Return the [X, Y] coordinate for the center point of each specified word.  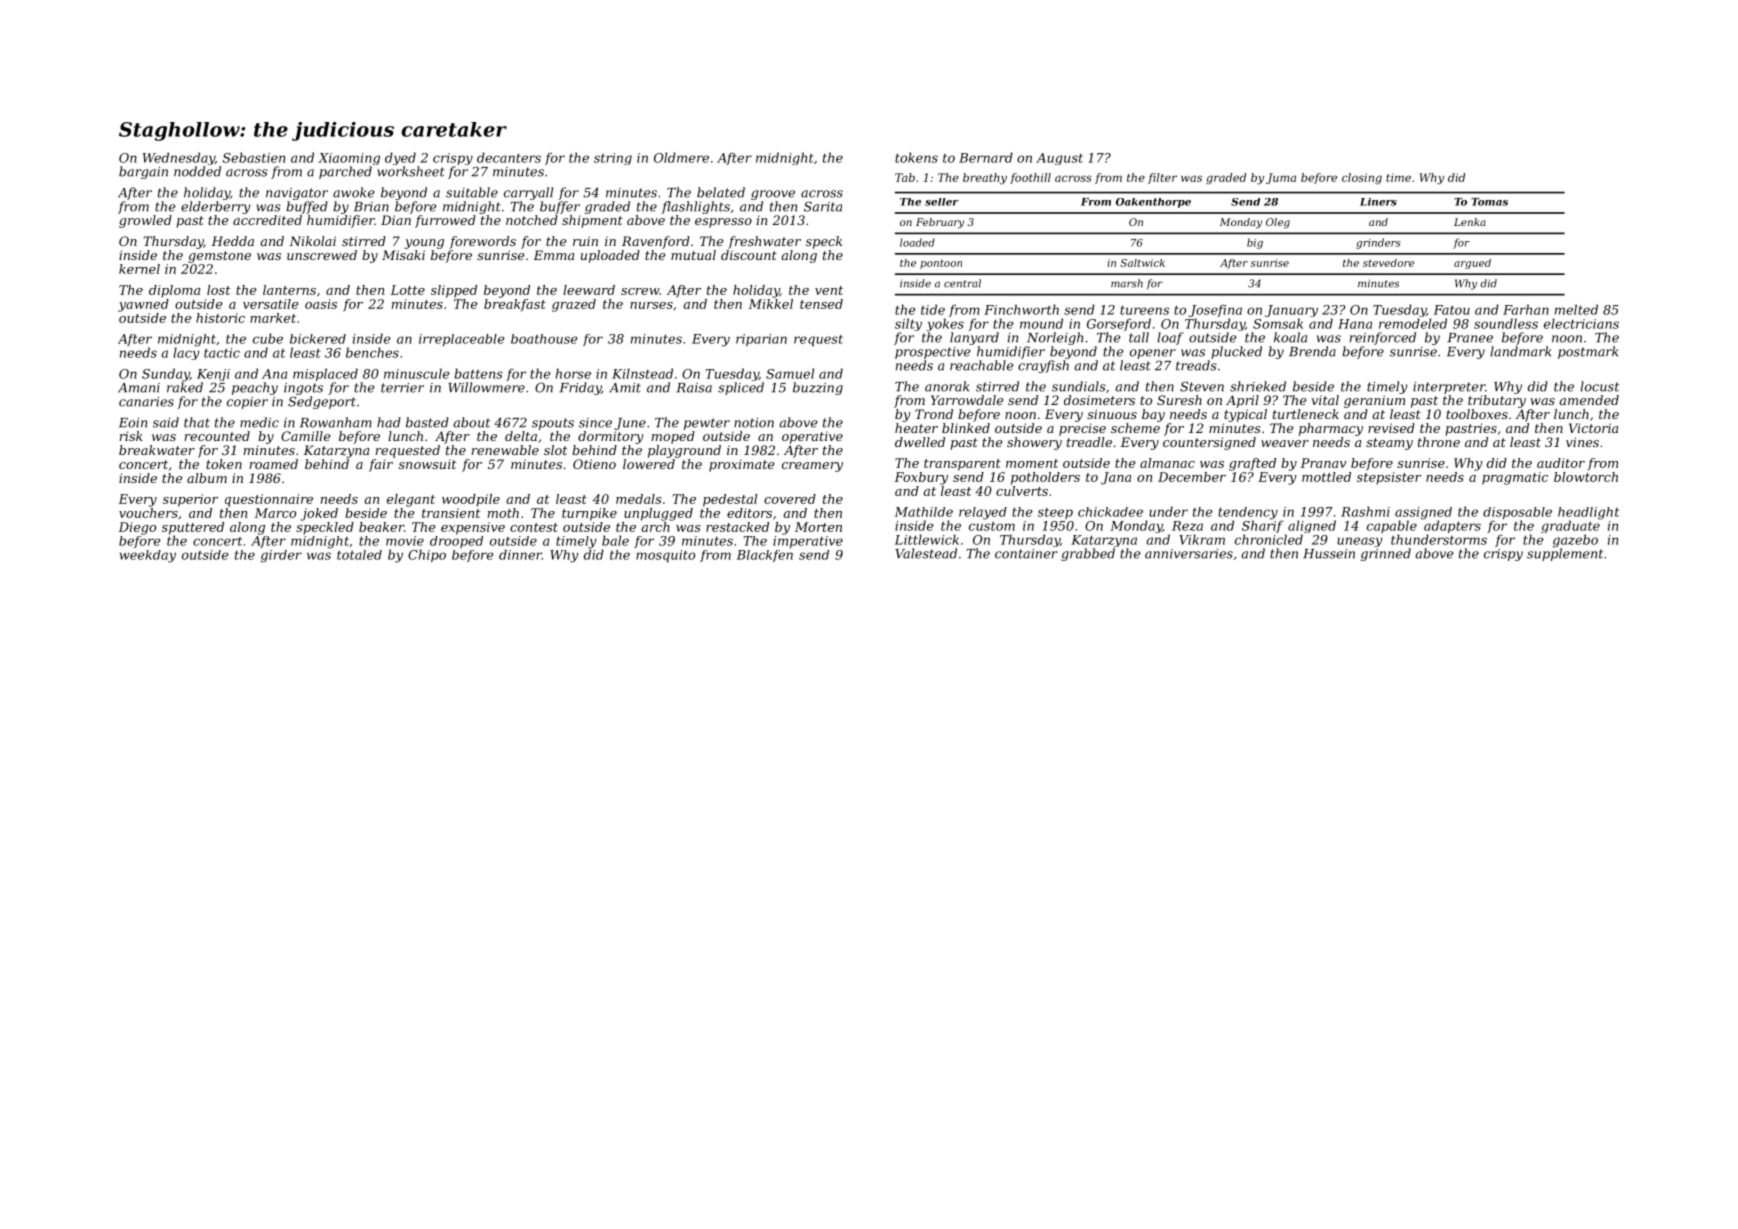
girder [281, 556]
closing [1362, 178]
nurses [651, 305]
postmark [1588, 352]
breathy [985, 179]
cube [268, 338]
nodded [197, 171]
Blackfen [765, 556]
